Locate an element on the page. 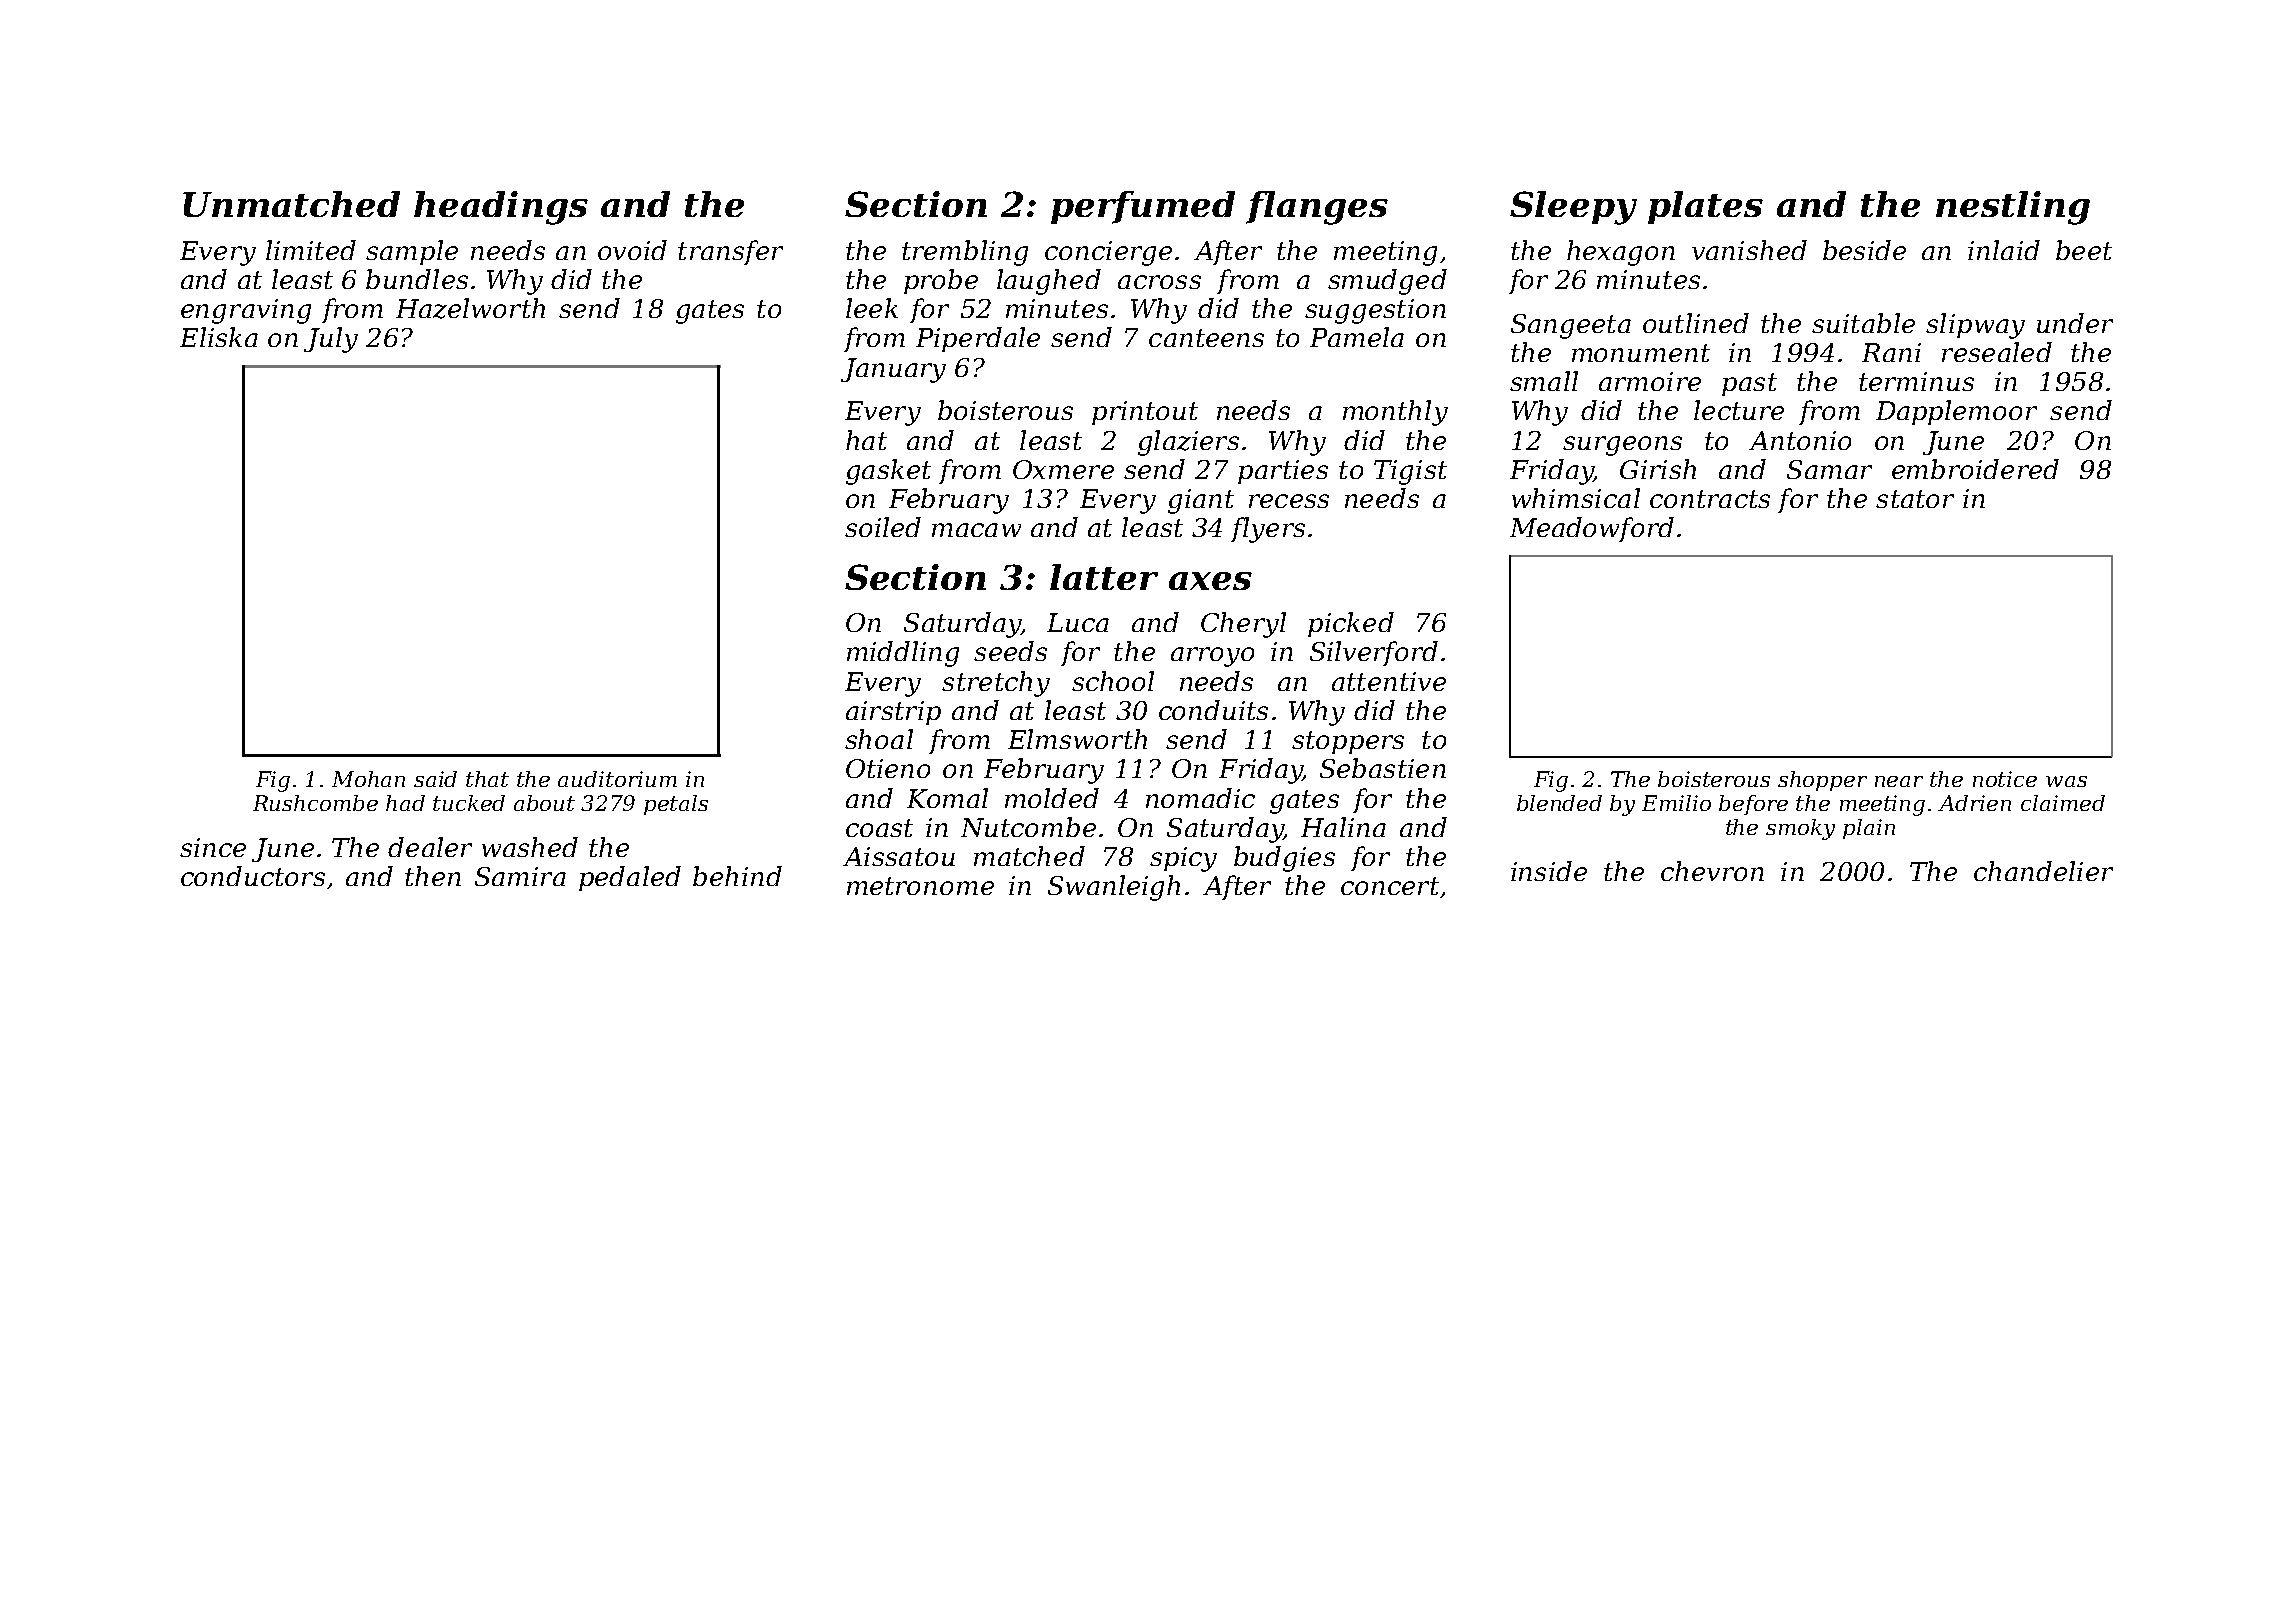 The height and width of the image is (1620, 2292). resealed is located at coordinates (1997, 352).
